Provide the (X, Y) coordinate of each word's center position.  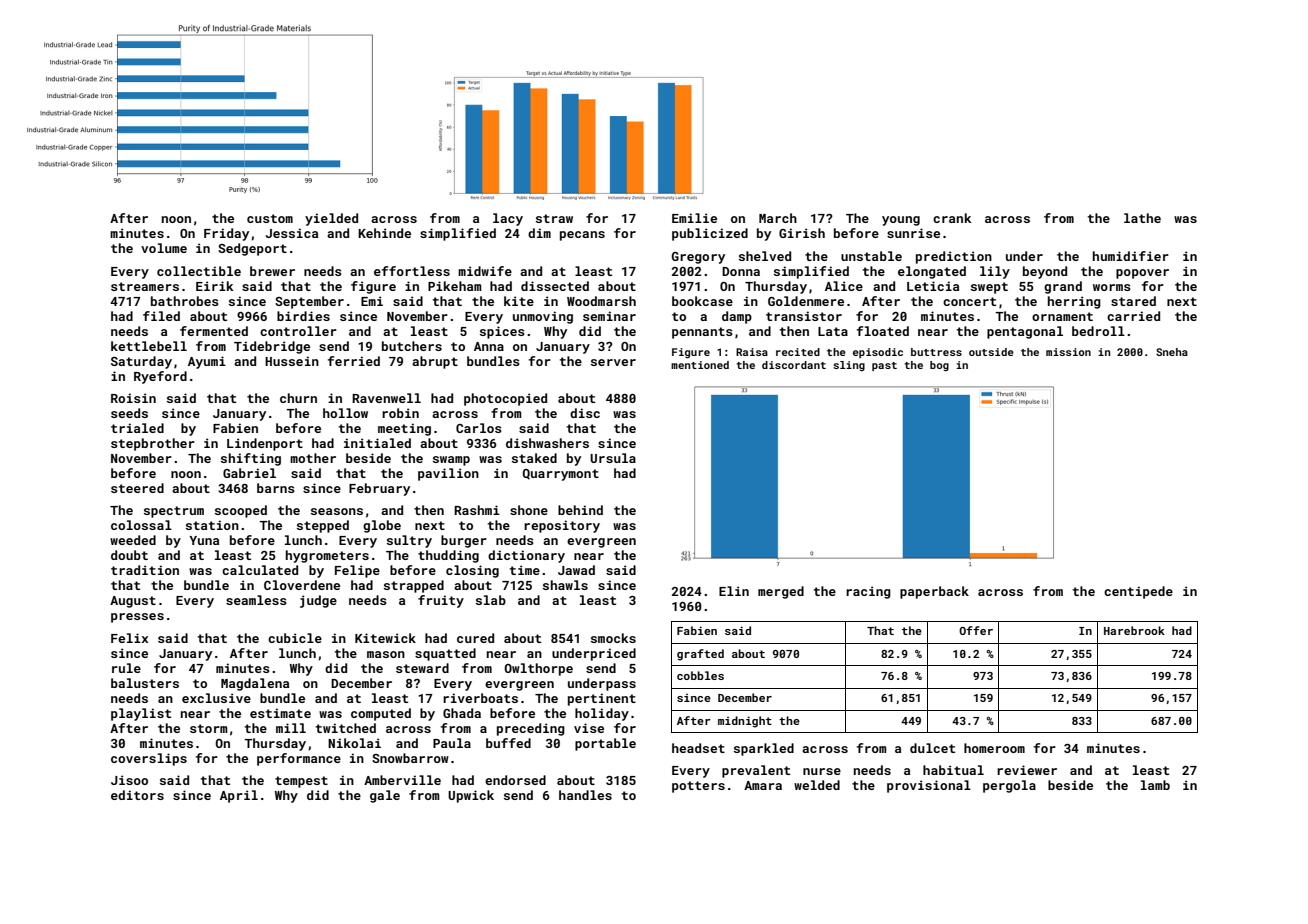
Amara (763, 785)
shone (529, 510)
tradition (145, 570)
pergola (1009, 786)
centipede (1138, 592)
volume (164, 248)
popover (1142, 274)
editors (137, 795)
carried (1133, 316)
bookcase (702, 301)
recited (798, 352)
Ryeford (160, 377)
